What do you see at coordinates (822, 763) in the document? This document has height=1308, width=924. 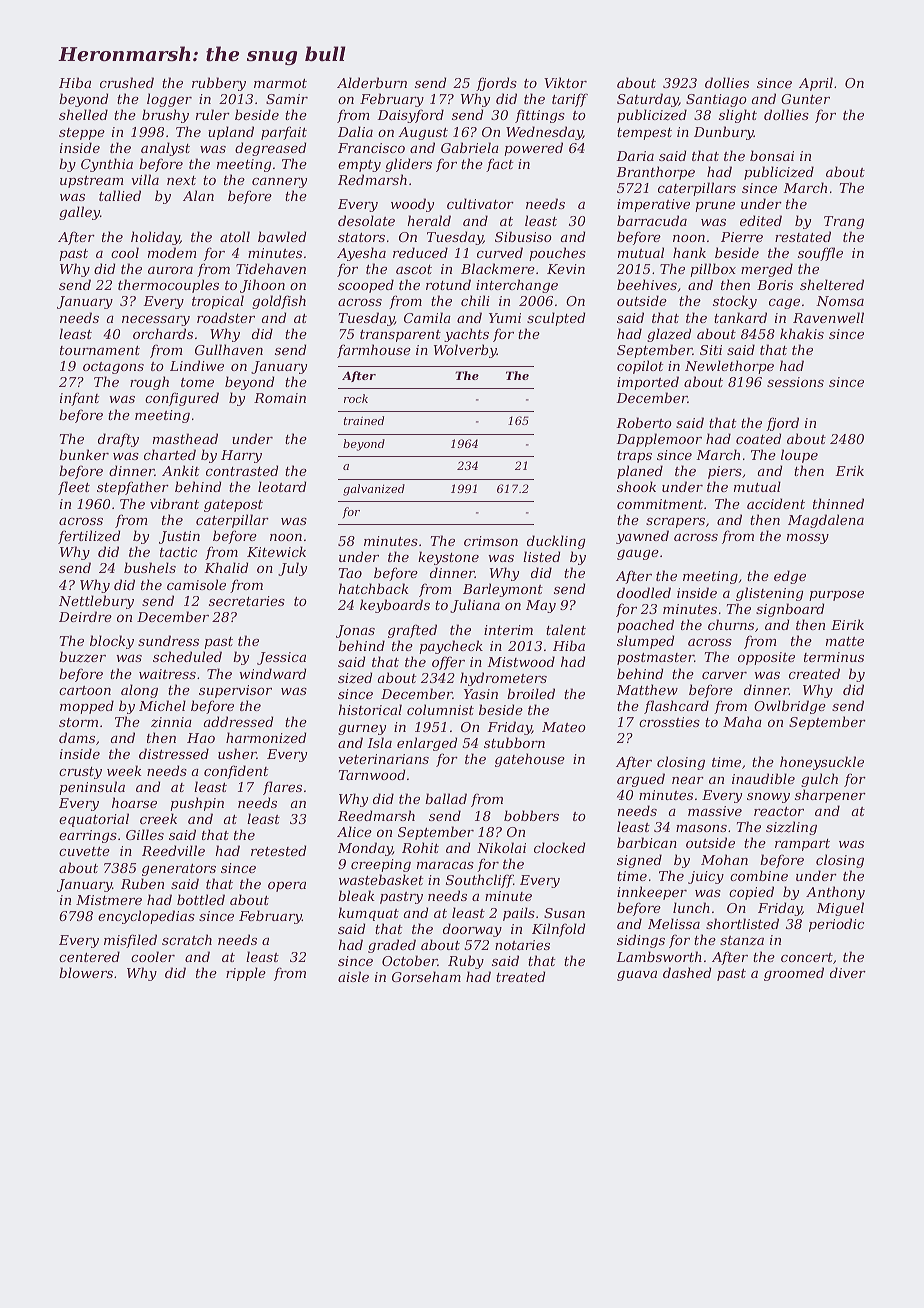 I see `honeysuckle` at bounding box center [822, 763].
